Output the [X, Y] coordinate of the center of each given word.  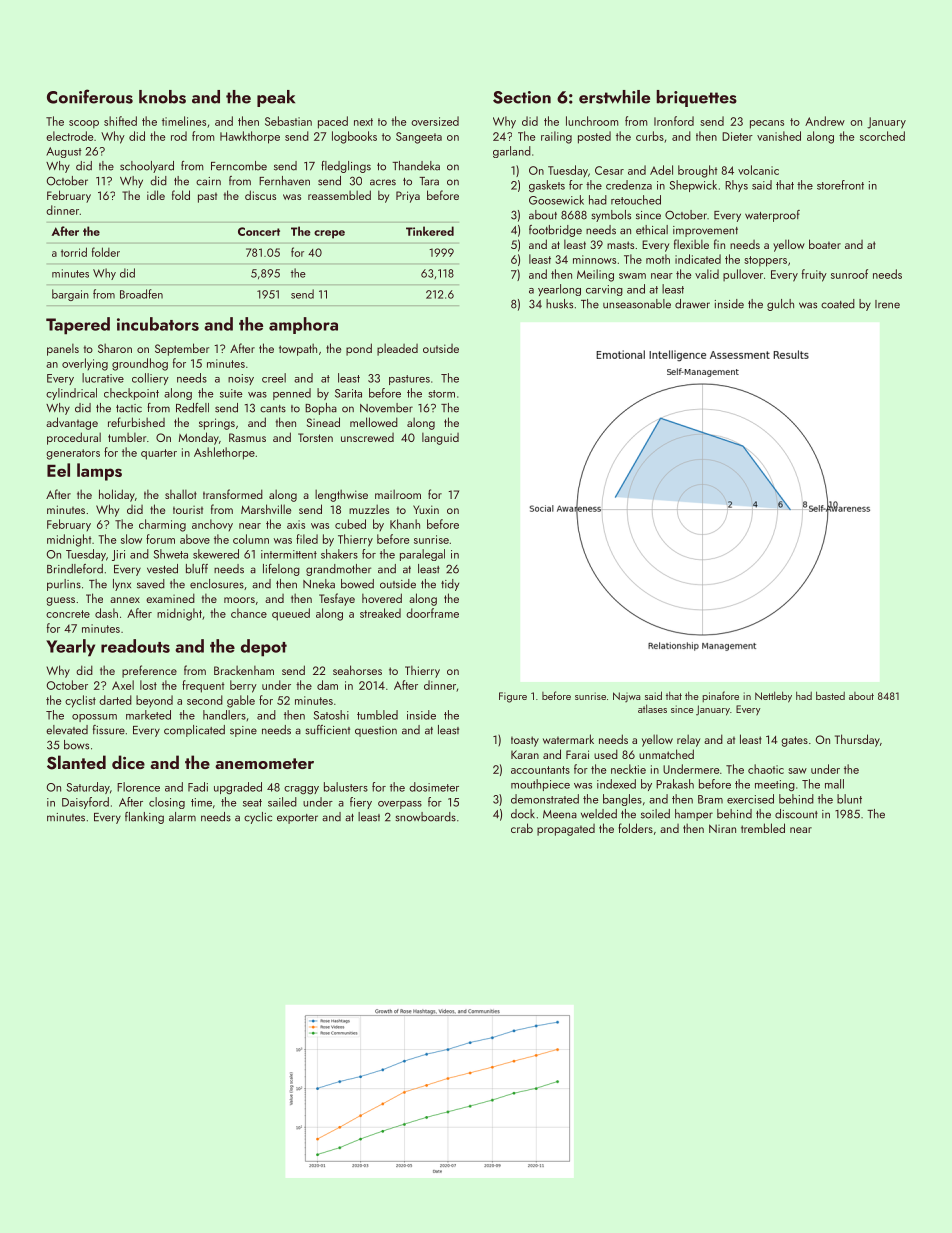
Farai [577, 754]
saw [797, 771]
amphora [303, 325]
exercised [750, 799]
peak [276, 98]
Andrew [825, 121]
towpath [298, 349]
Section [522, 97]
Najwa [627, 697]
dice [128, 762]
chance [249, 613]
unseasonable [637, 304]
